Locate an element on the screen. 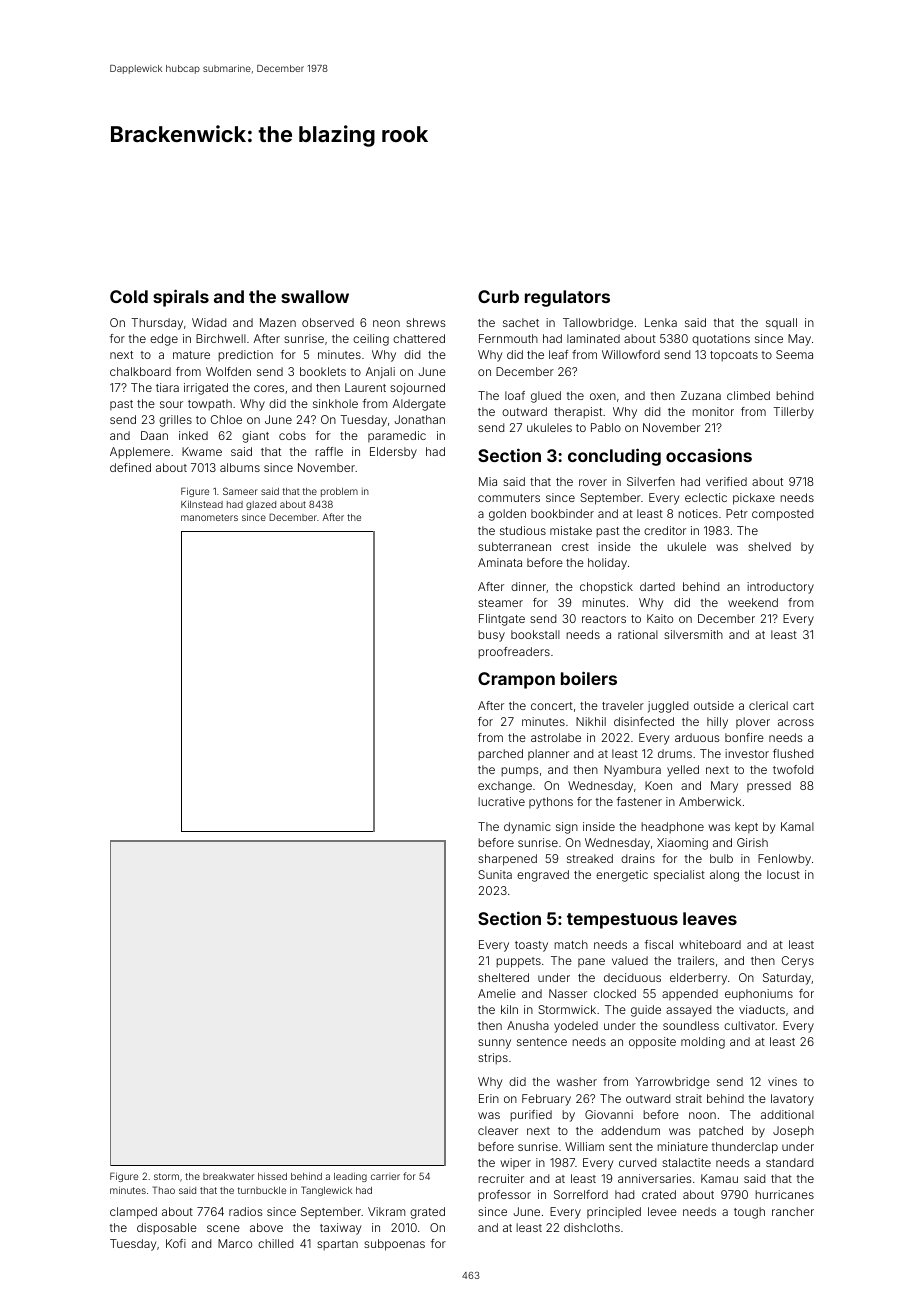 Image resolution: width=924 pixels, height=1308 pixels. manometers is located at coordinates (209, 517).
